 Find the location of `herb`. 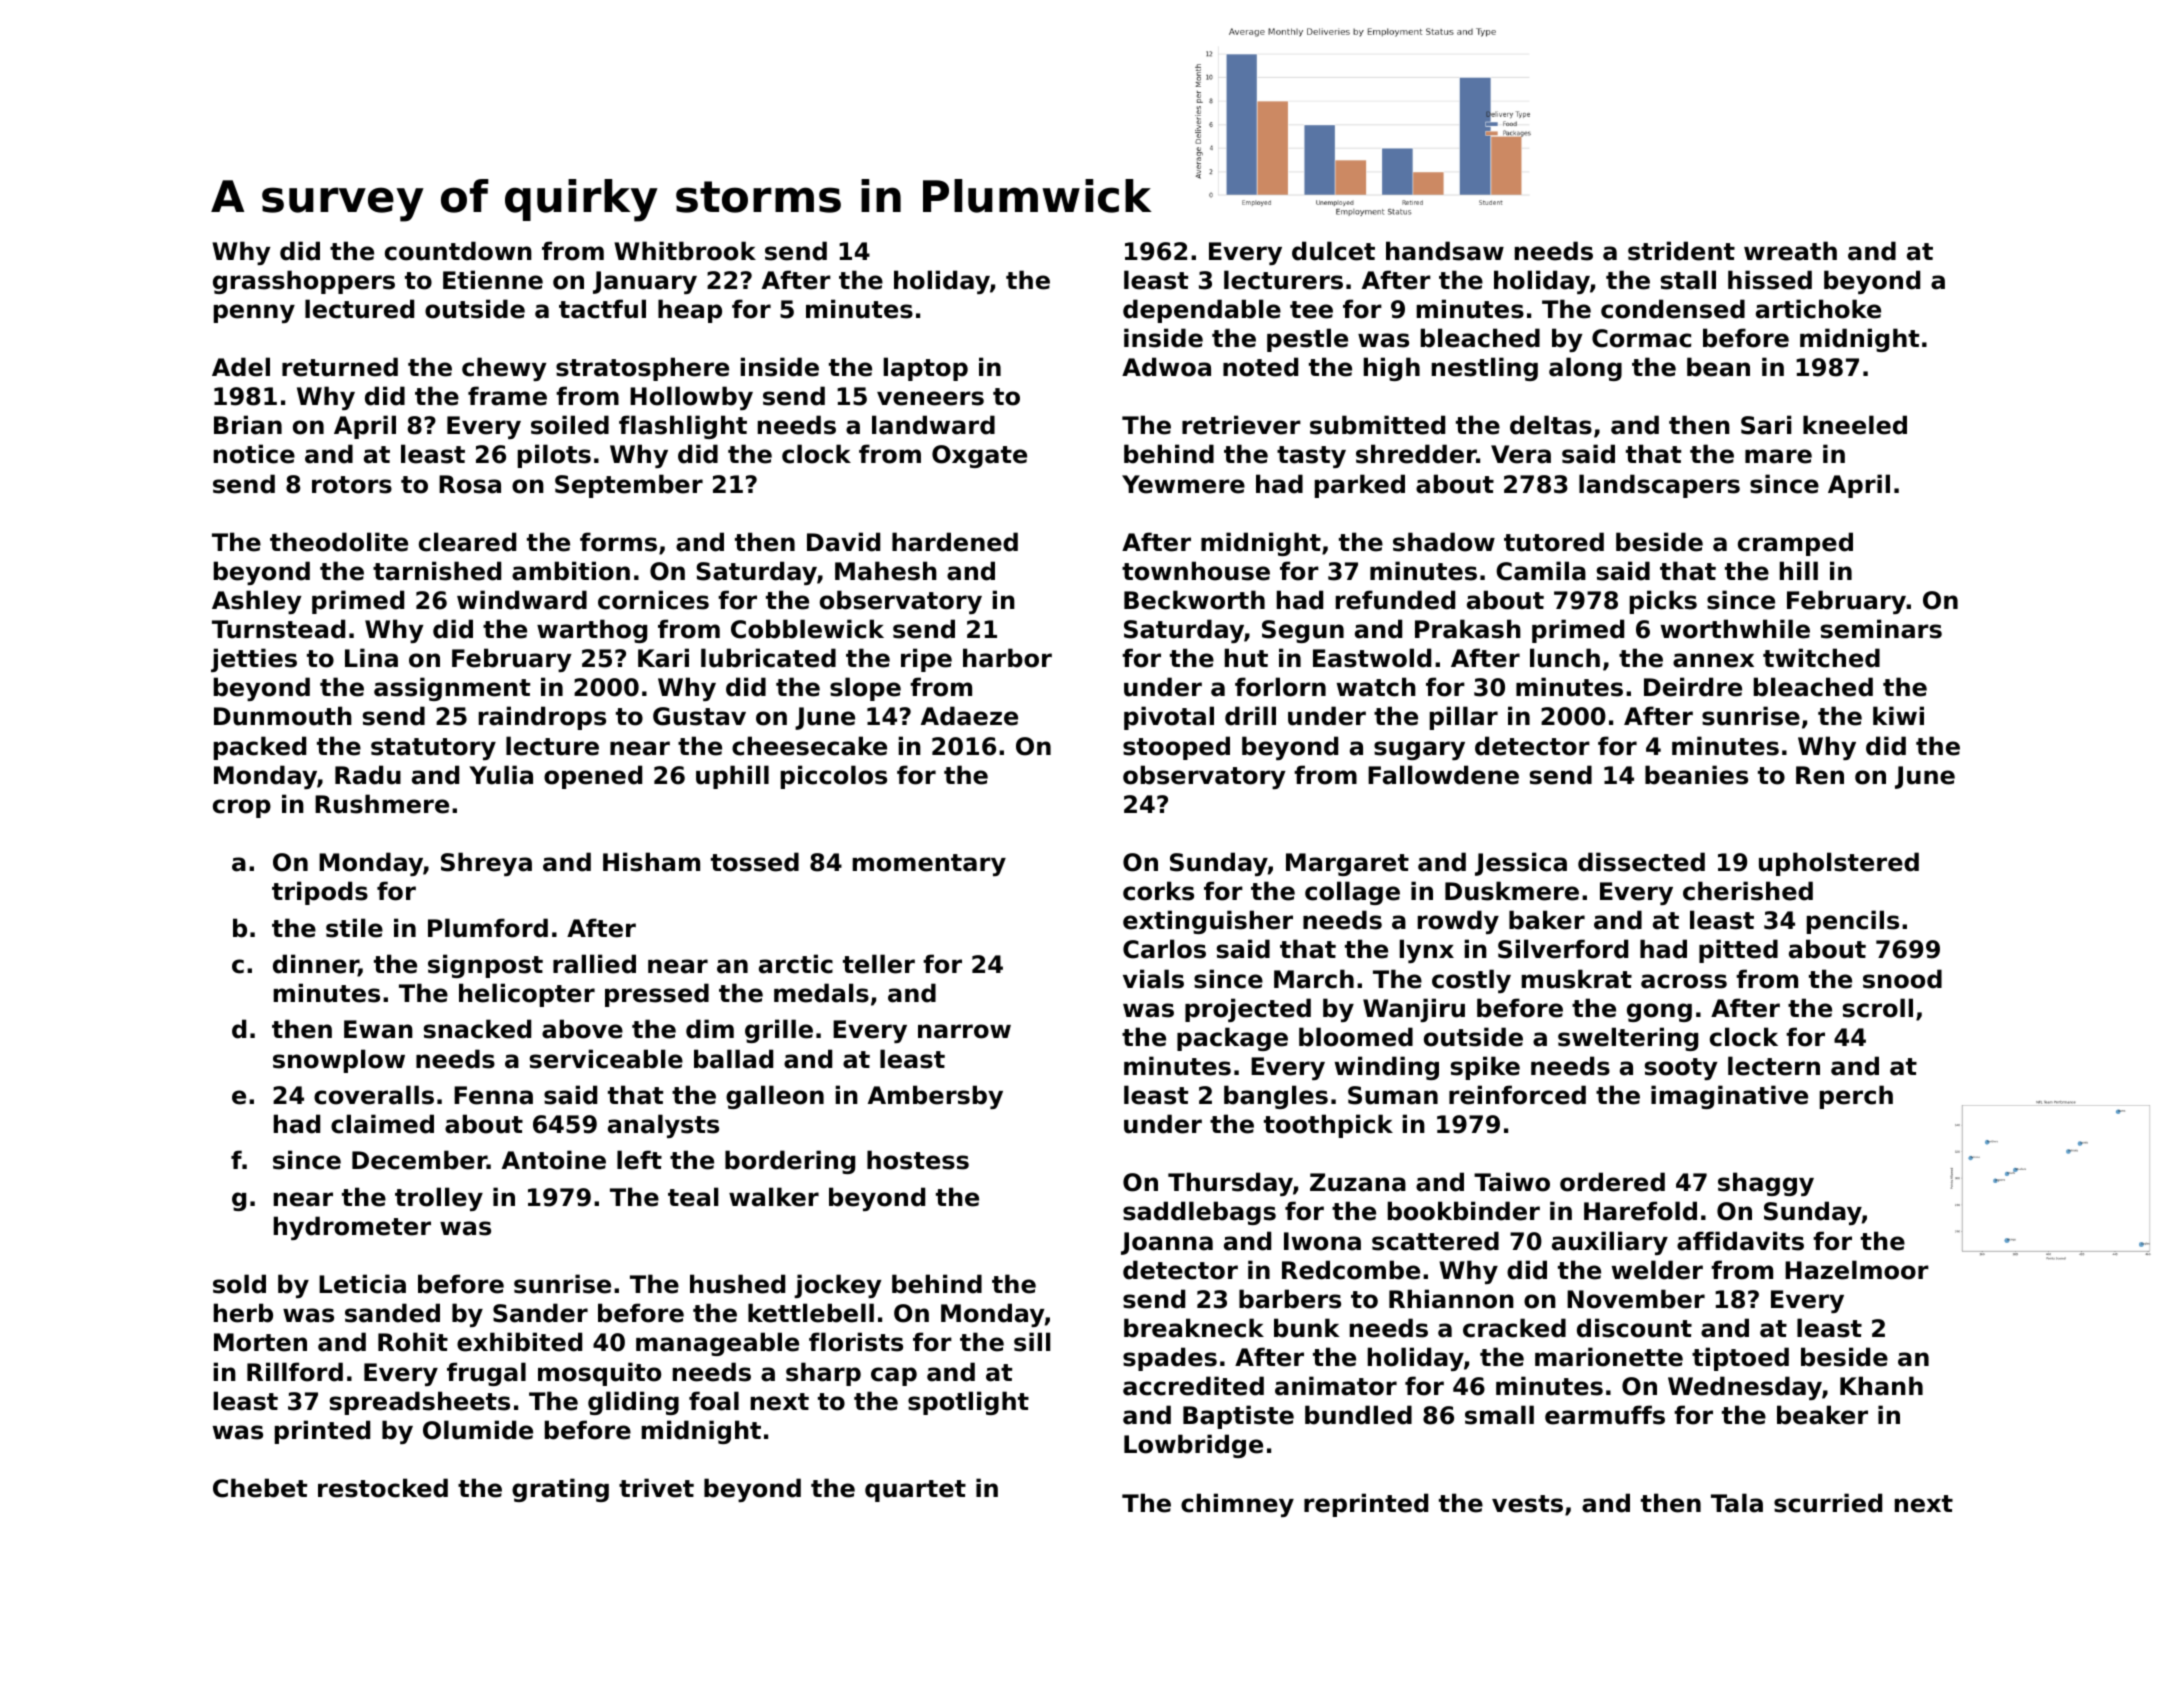

herb is located at coordinates (243, 1313).
